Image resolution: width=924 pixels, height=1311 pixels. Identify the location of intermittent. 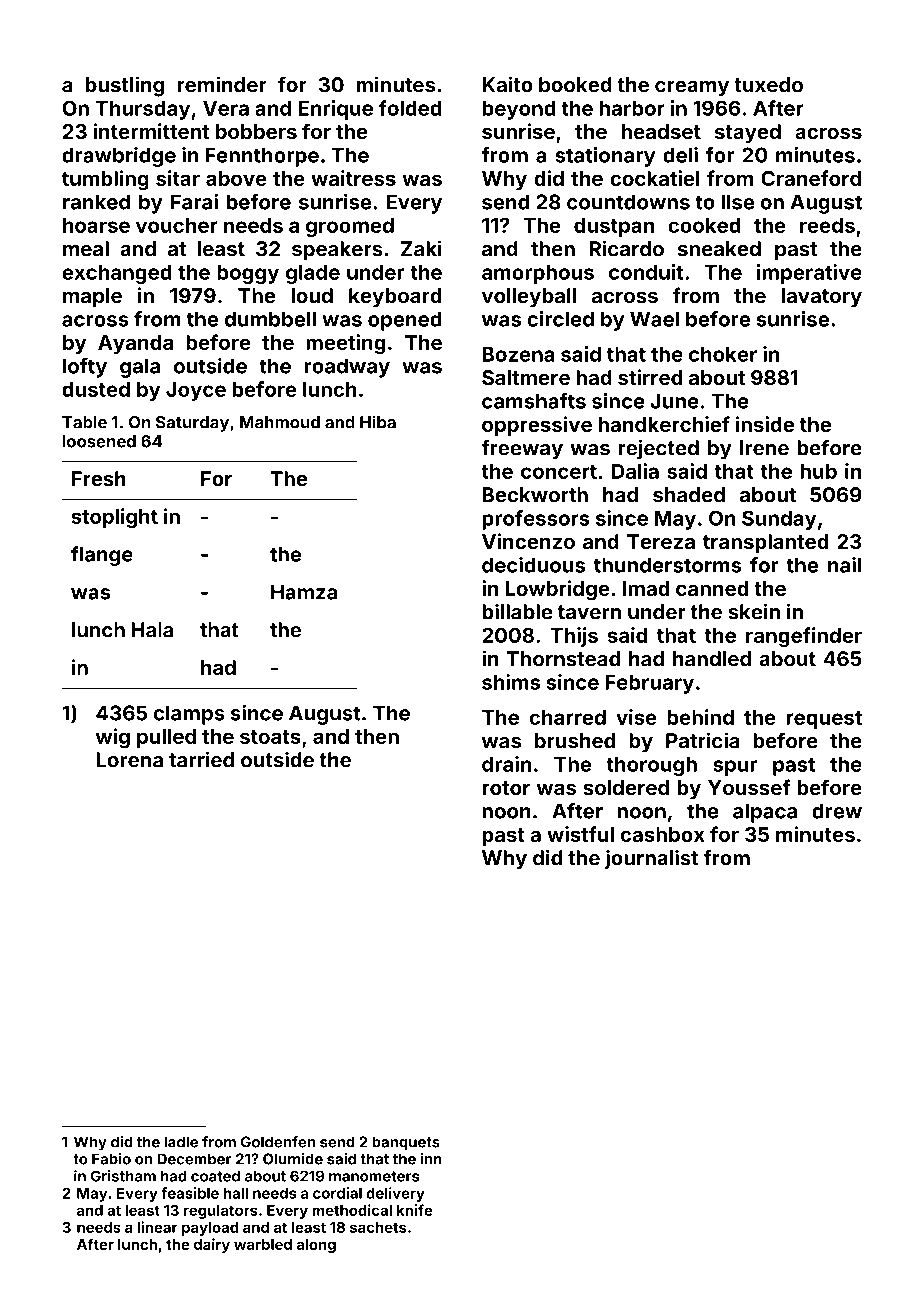
(151, 131).
